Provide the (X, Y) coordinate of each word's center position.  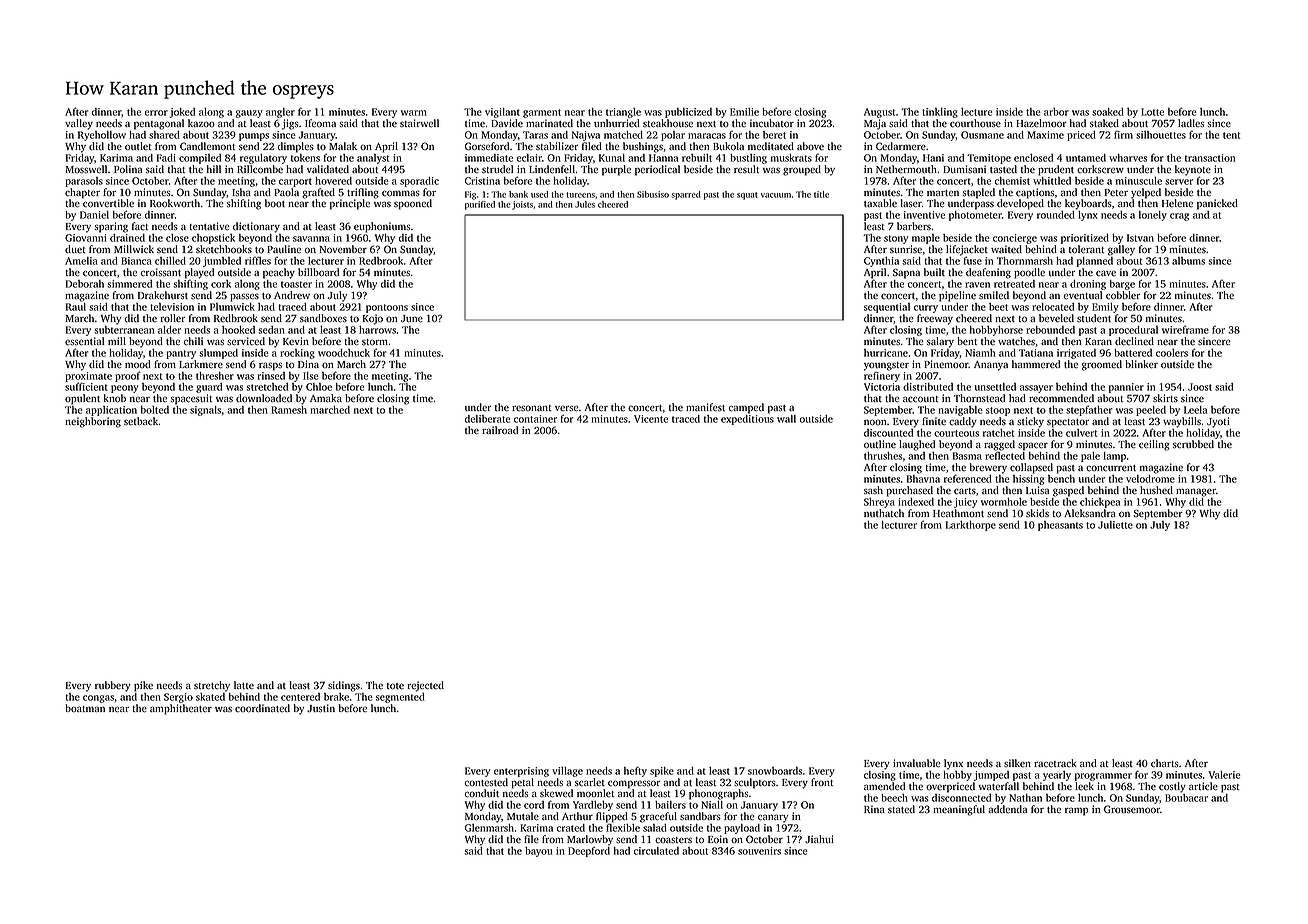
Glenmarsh (489, 828)
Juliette (1115, 525)
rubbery (113, 686)
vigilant (502, 113)
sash (873, 490)
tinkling (940, 113)
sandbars (700, 816)
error (156, 113)
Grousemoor (1132, 809)
